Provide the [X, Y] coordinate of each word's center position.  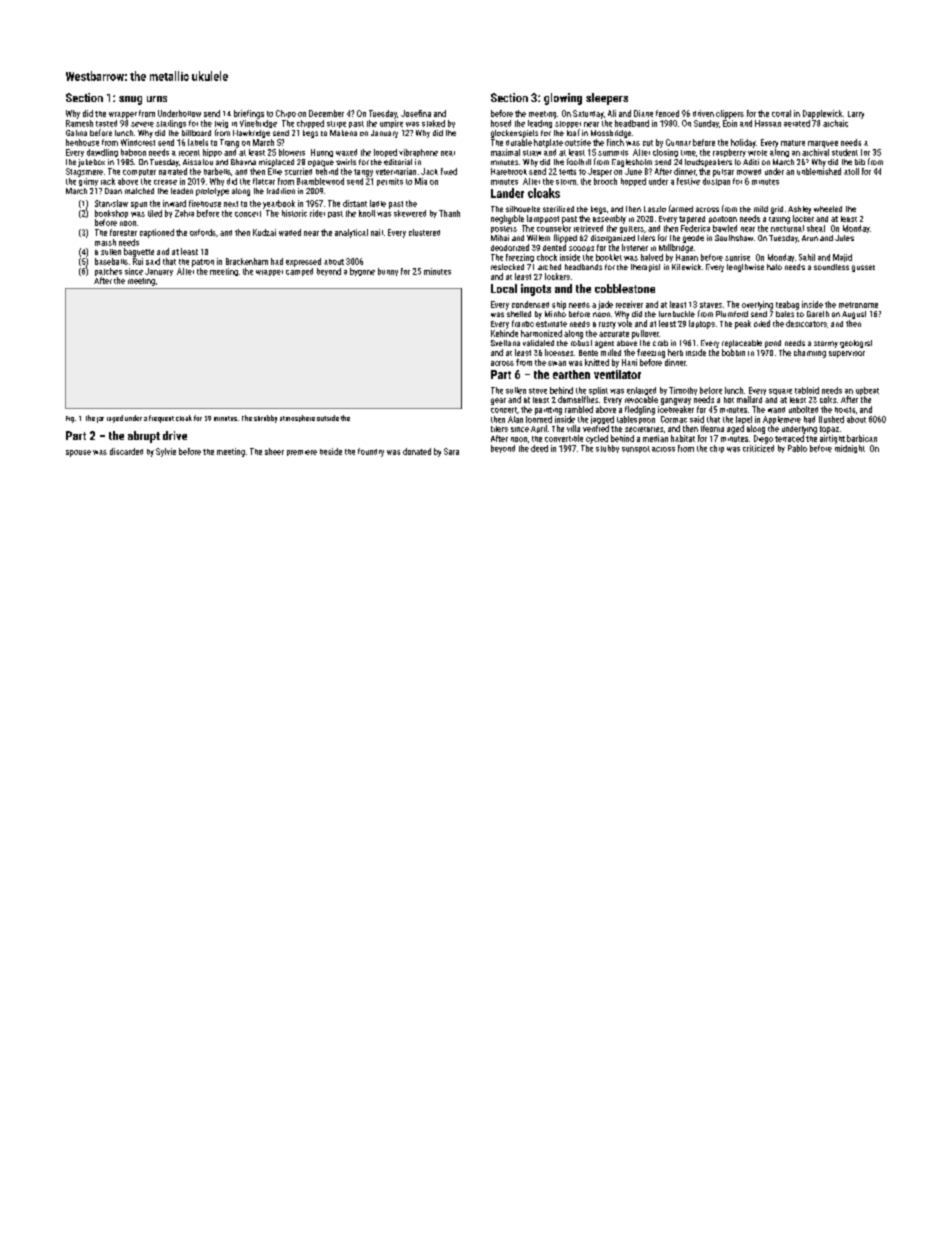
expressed [303, 262]
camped [299, 272]
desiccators [806, 323]
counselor [554, 228]
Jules [844, 238]
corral [781, 113]
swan [557, 363]
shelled [519, 314]
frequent [161, 419]
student [845, 152]
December [326, 113]
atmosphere [297, 418]
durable [519, 142]
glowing [563, 99]
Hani [629, 362]
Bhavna [243, 162]
